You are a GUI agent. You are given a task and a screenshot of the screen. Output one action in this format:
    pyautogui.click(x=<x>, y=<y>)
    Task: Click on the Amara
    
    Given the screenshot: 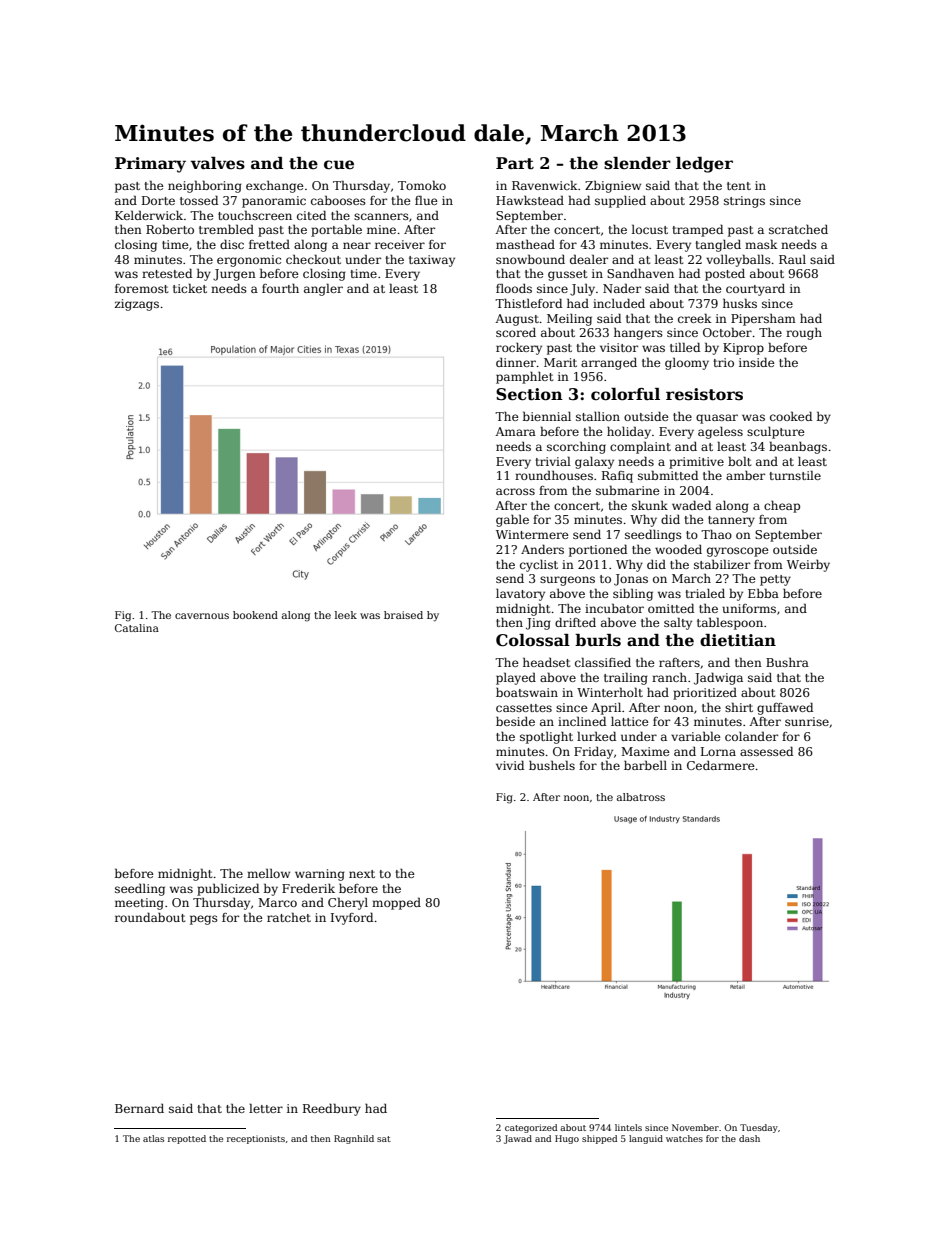 What is the action you would take?
    pyautogui.click(x=515, y=431)
